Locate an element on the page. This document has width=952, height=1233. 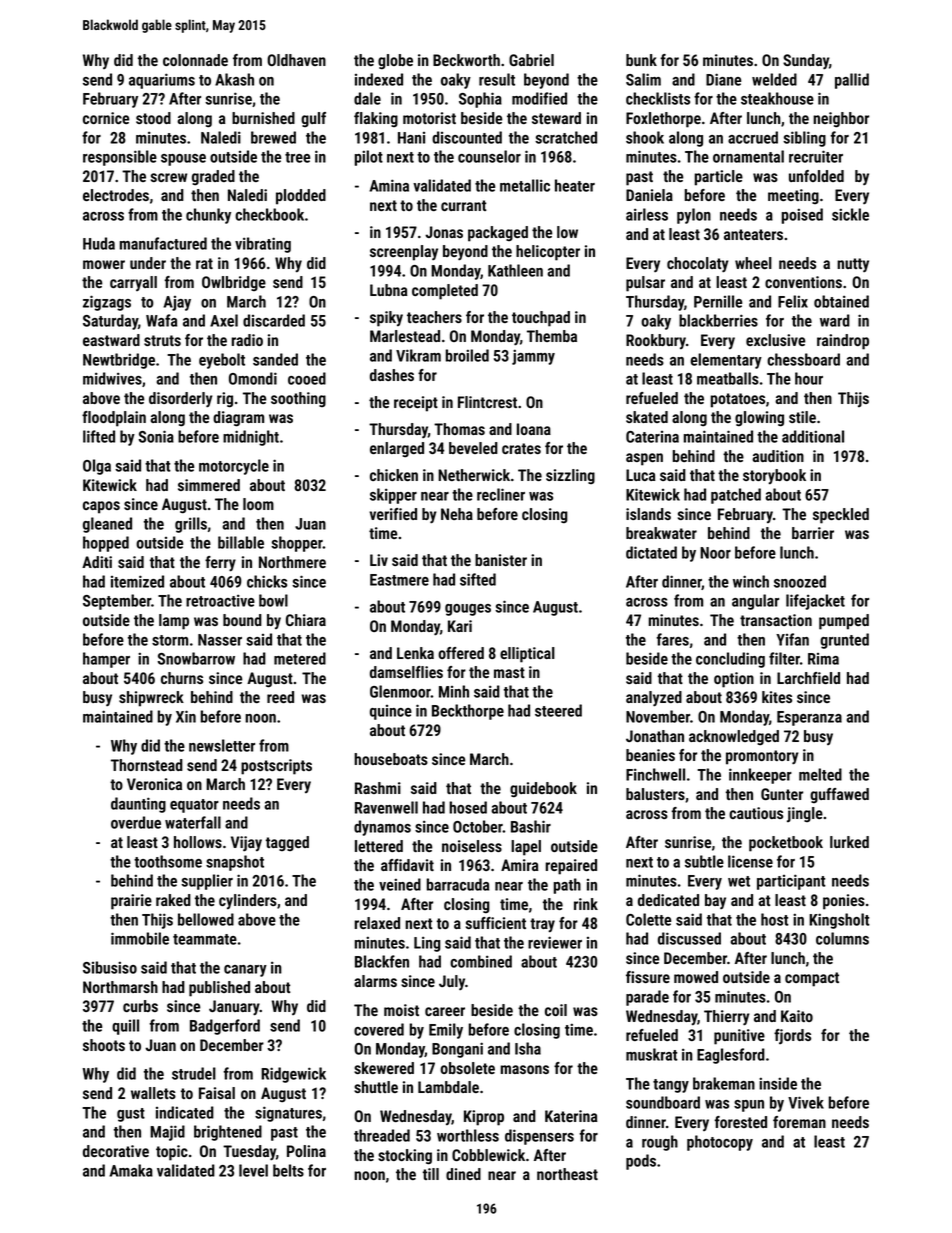
till is located at coordinates (431, 1174).
